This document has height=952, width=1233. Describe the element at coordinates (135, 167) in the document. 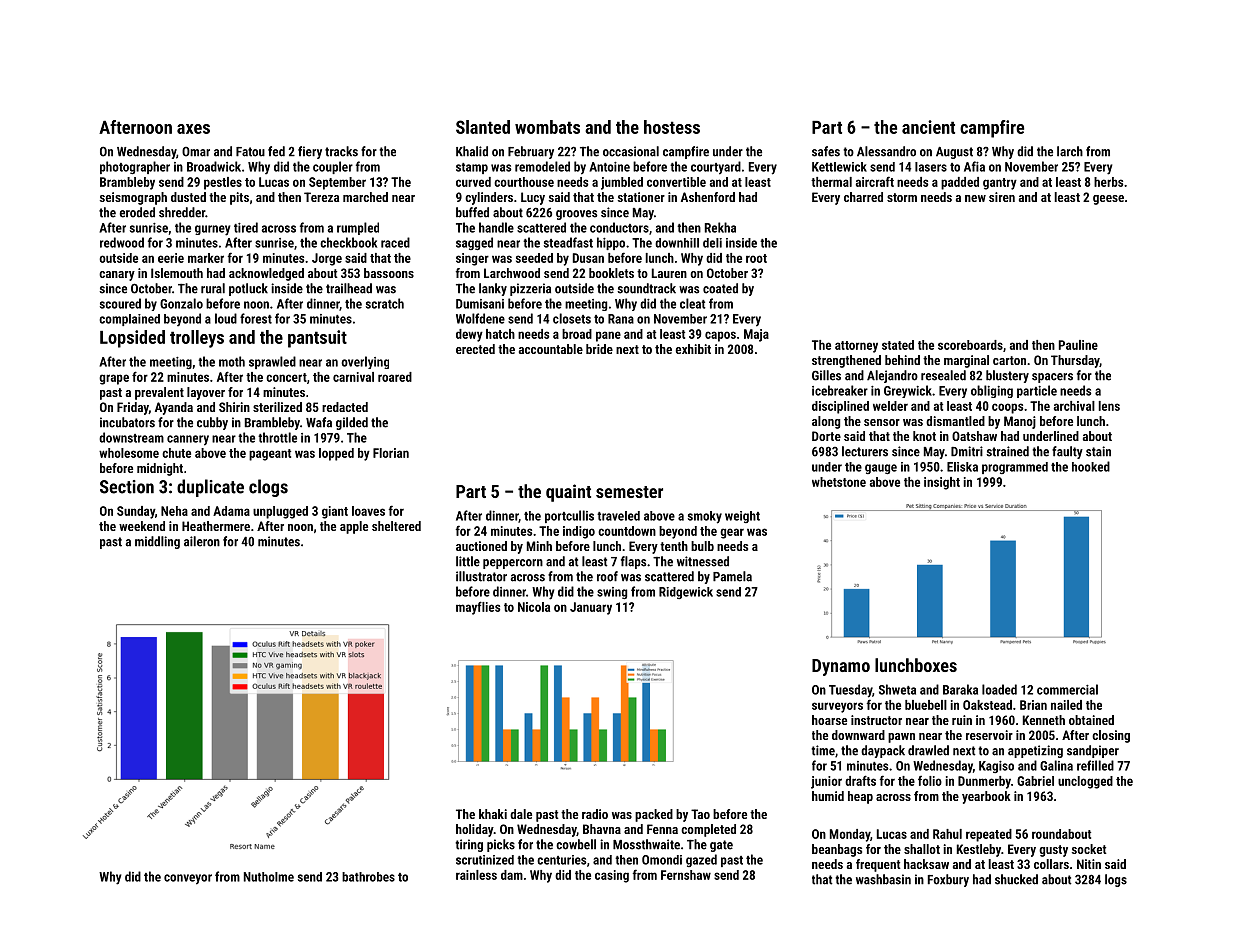

I see `photographer` at that location.
